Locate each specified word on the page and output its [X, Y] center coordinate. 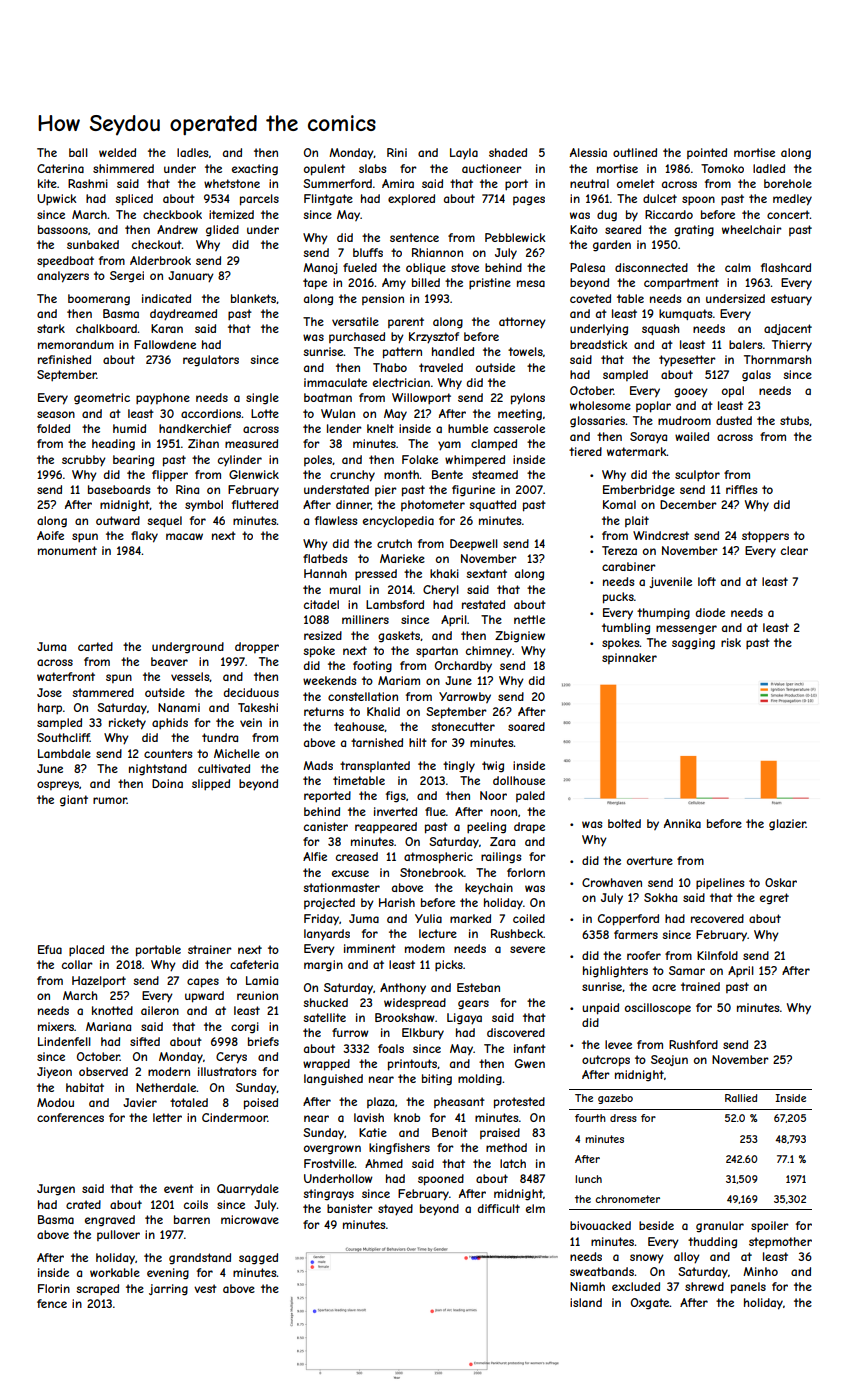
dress [623, 1118]
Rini [397, 152]
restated [483, 604]
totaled [189, 1102]
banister [350, 1208]
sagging [693, 644]
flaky [144, 537]
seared [623, 229]
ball [78, 152]
